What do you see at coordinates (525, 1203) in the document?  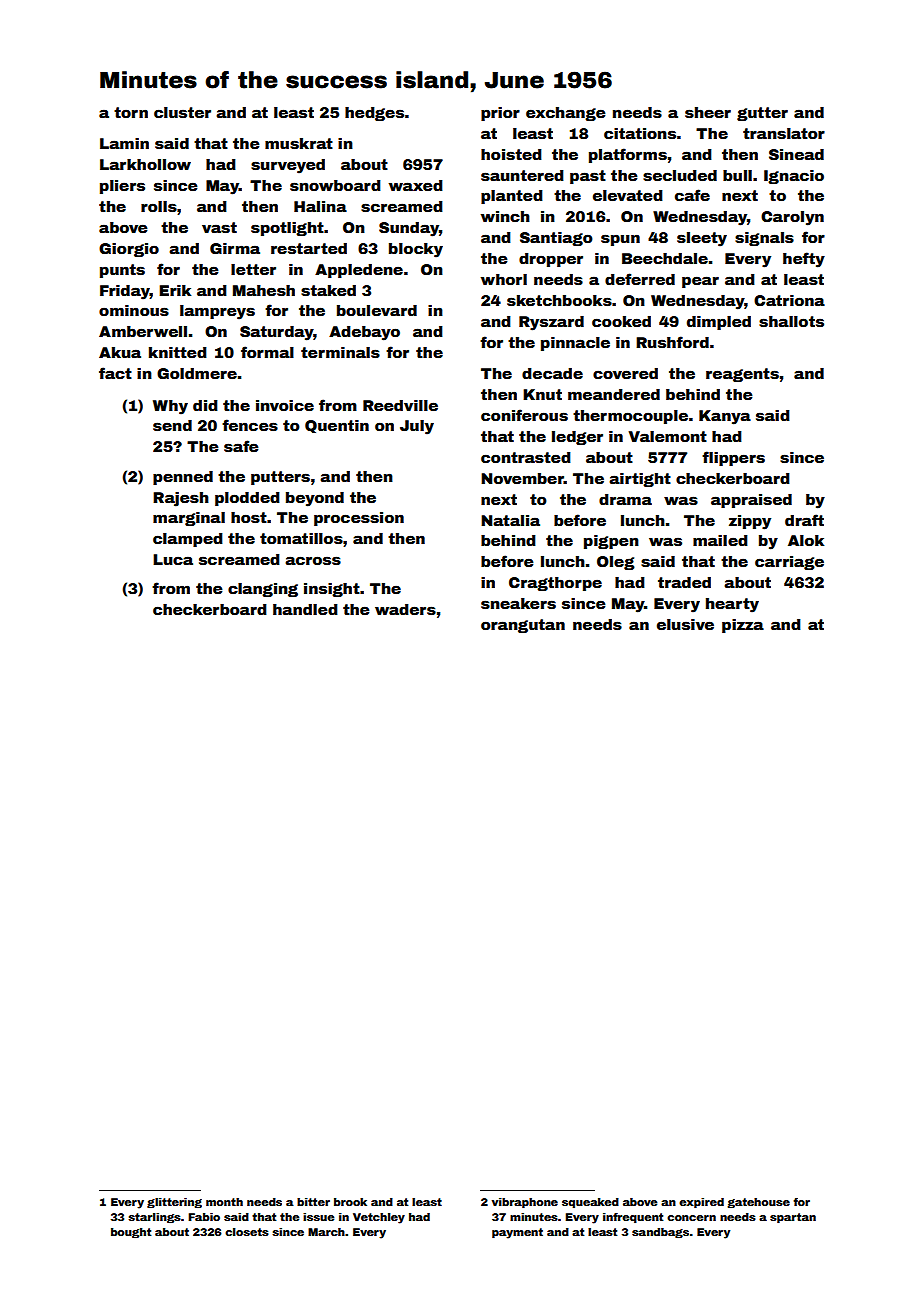 I see `vibraphone` at bounding box center [525, 1203].
